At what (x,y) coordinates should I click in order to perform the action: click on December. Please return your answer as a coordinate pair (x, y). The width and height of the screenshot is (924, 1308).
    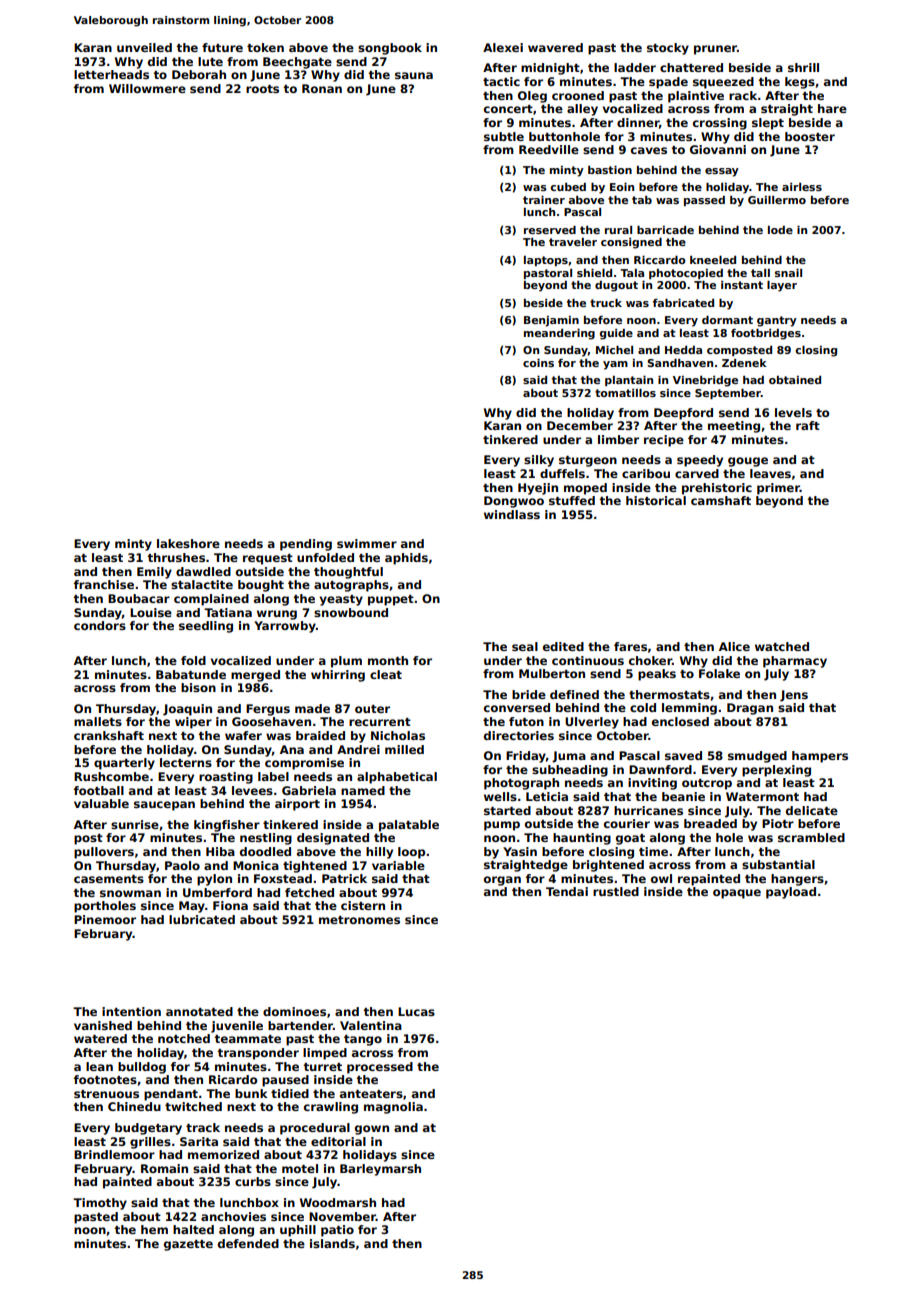
    Looking at the image, I should click on (580, 425).
